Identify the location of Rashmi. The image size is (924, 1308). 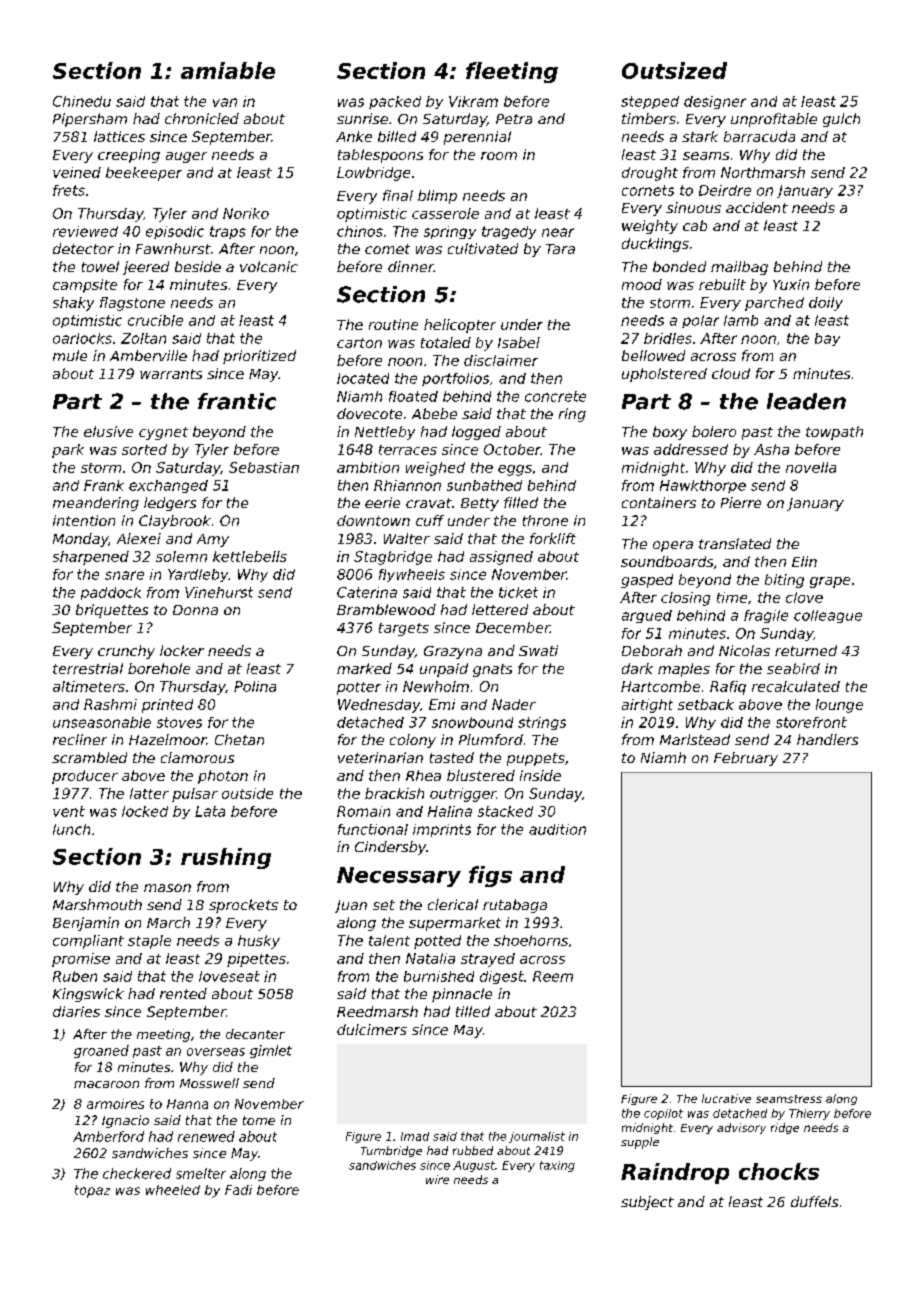
(110, 704).
